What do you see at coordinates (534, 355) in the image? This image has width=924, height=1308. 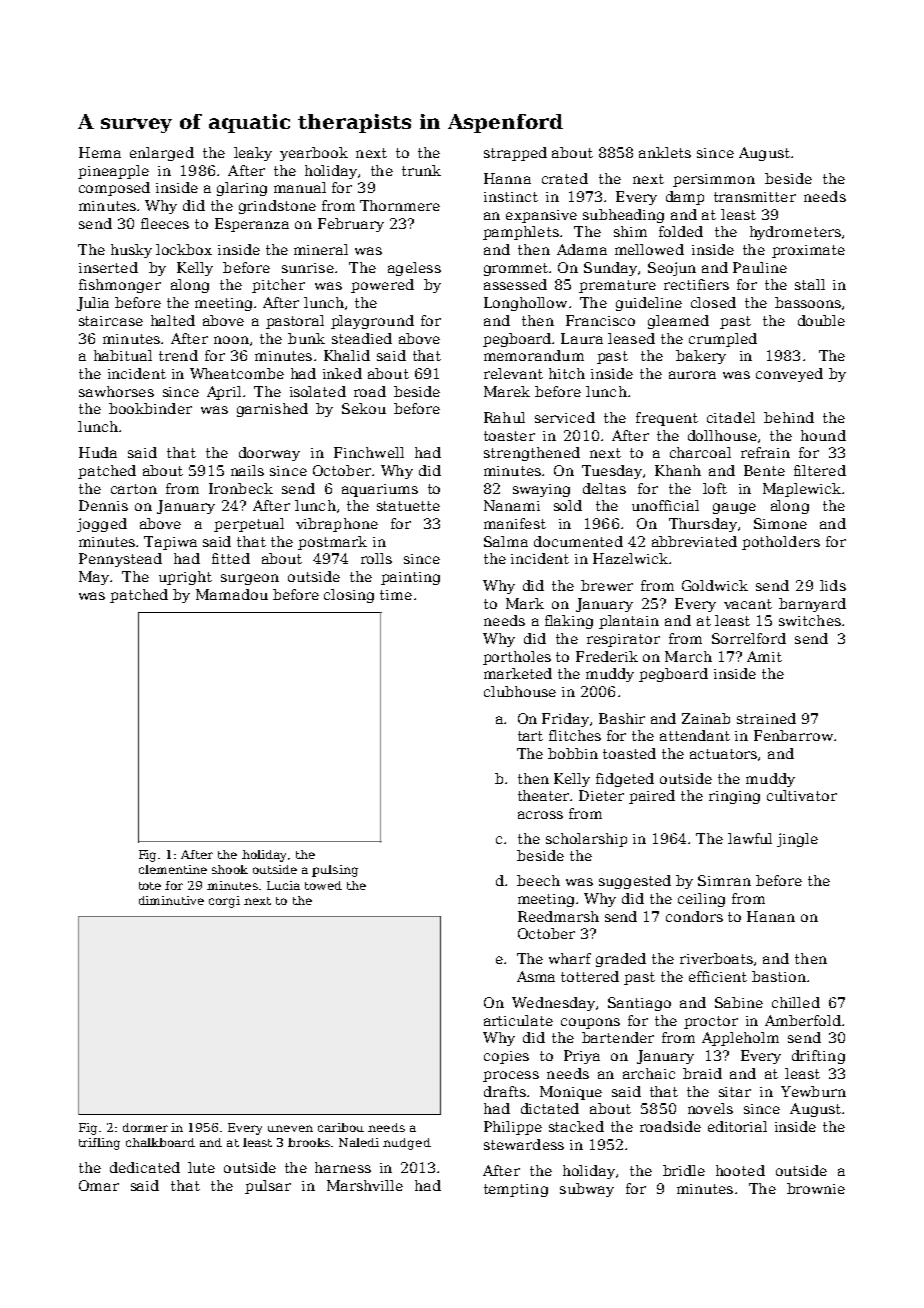 I see `memorandum` at bounding box center [534, 355].
